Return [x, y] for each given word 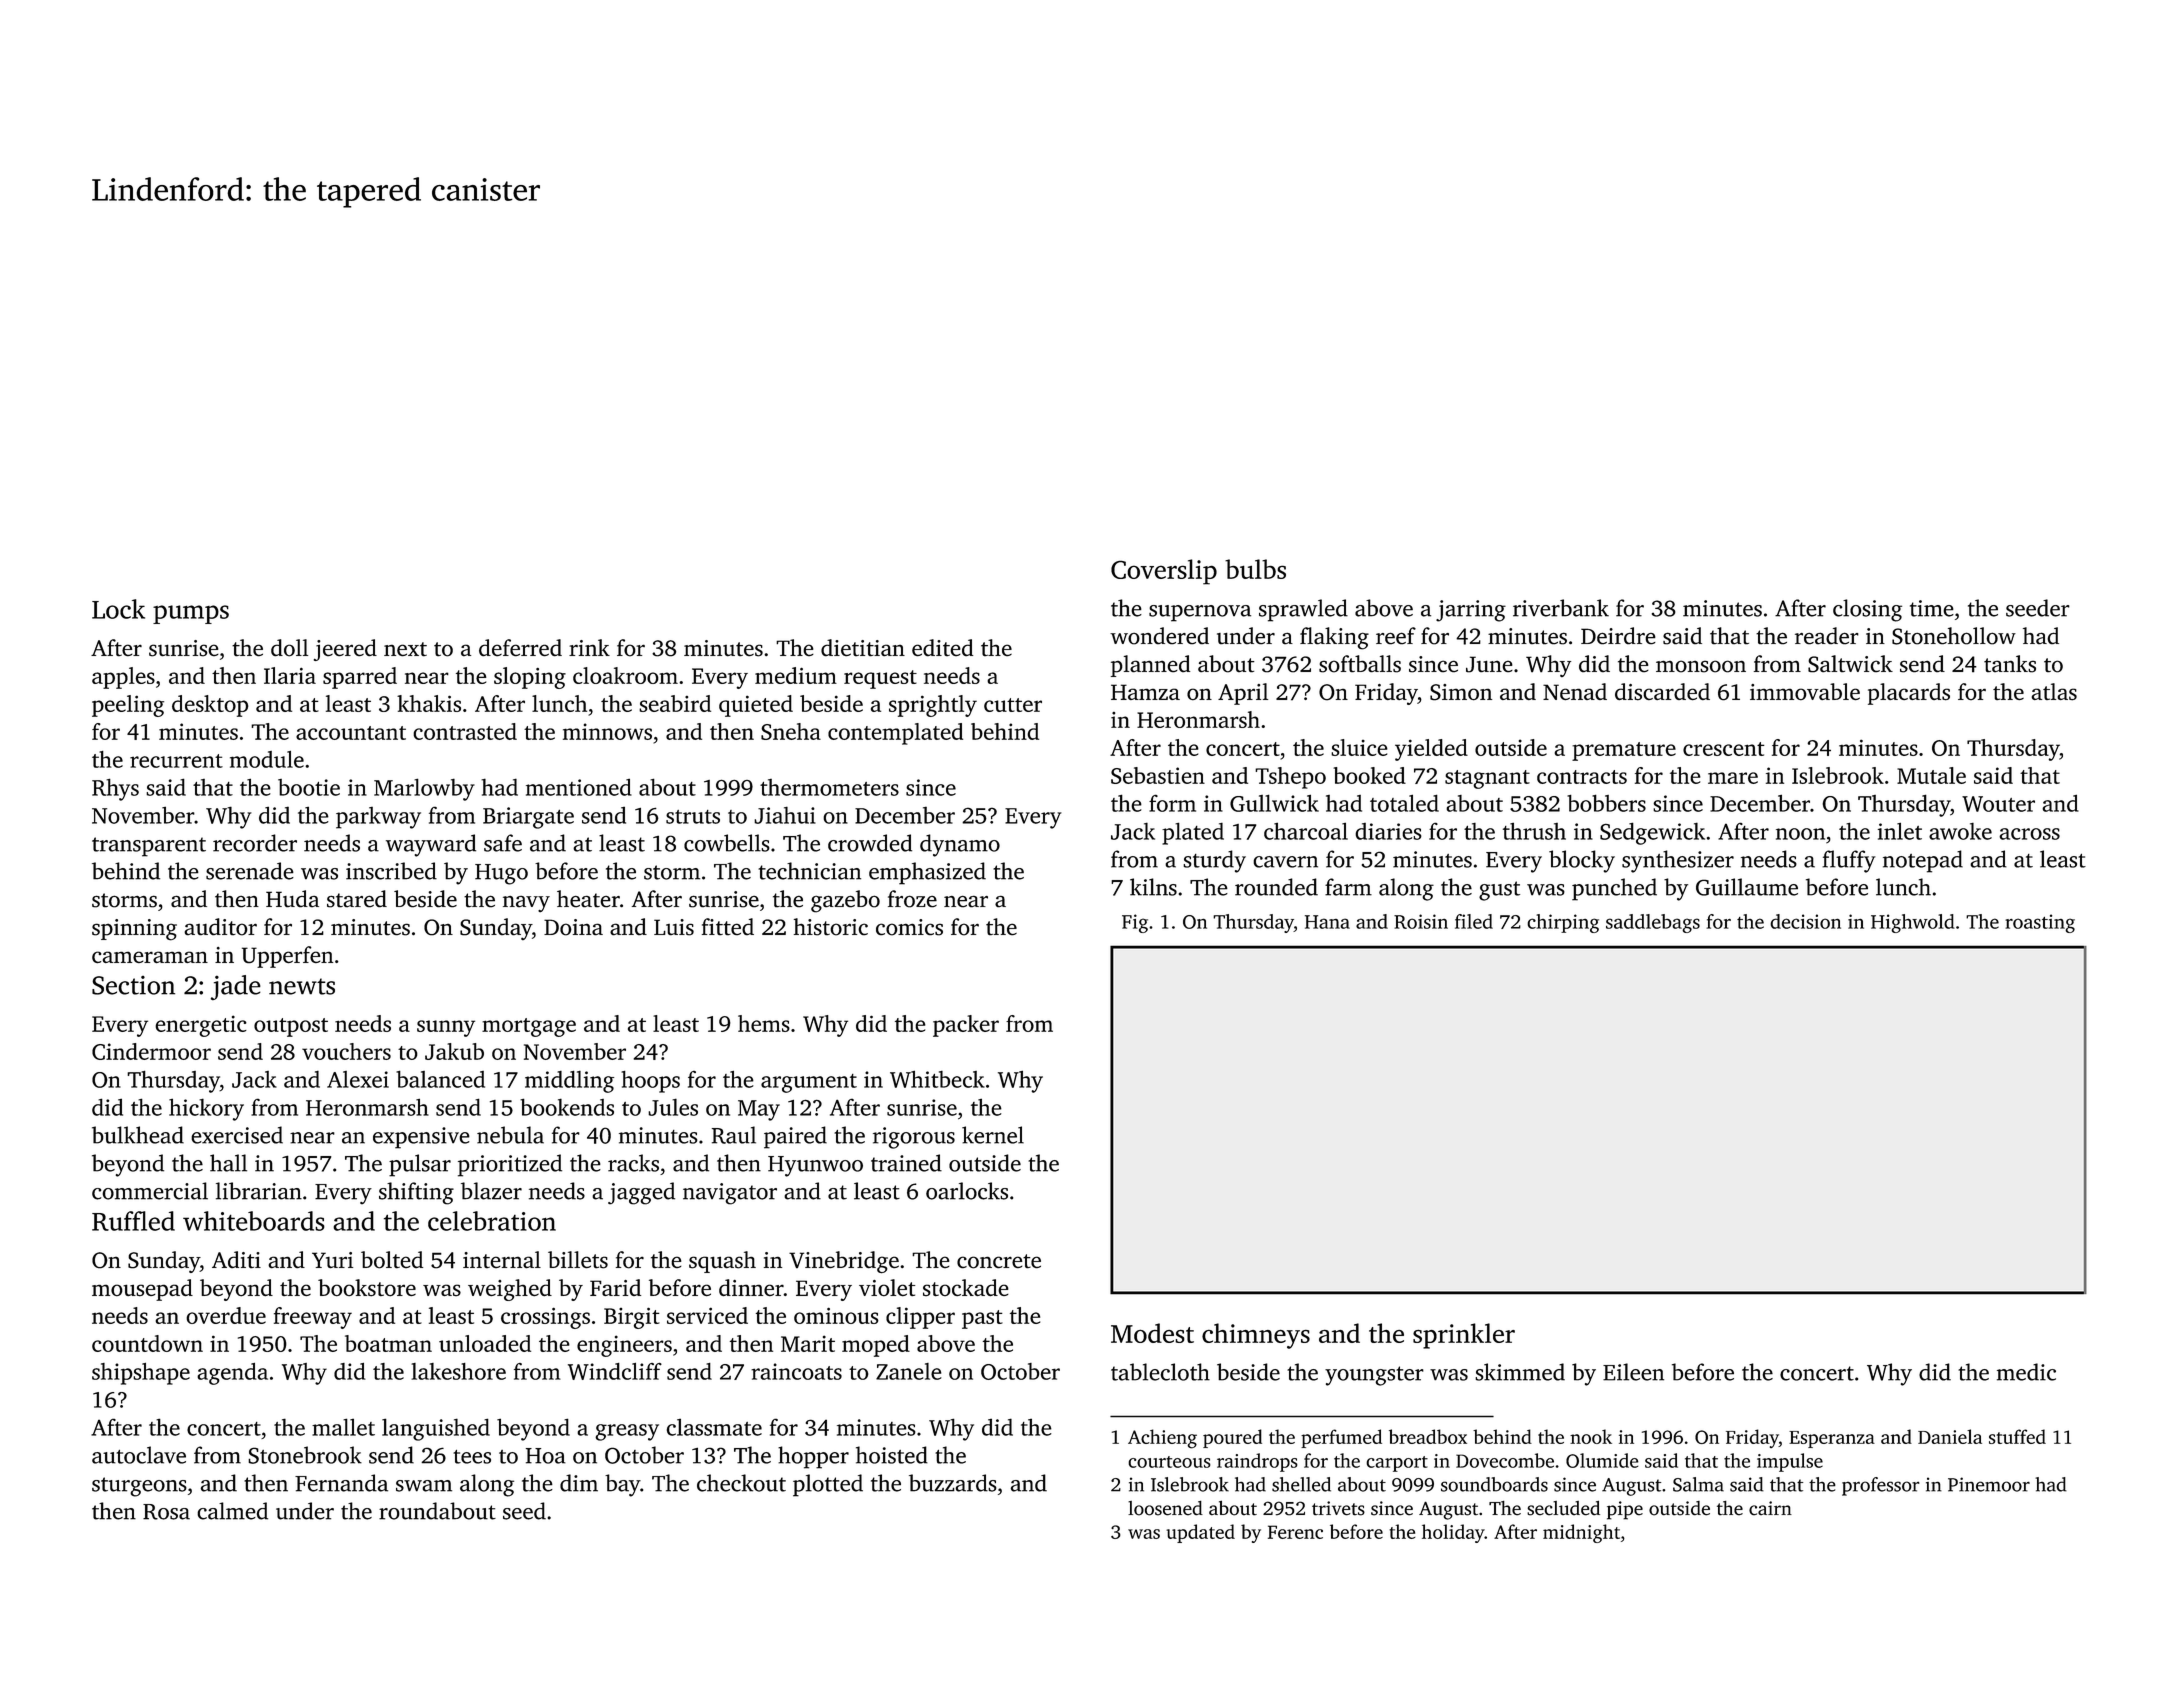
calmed [232, 1511]
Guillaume [1747, 887]
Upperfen [287, 957]
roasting [2040, 923]
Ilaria [290, 675]
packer [966, 1026]
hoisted [892, 1455]
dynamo [960, 845]
